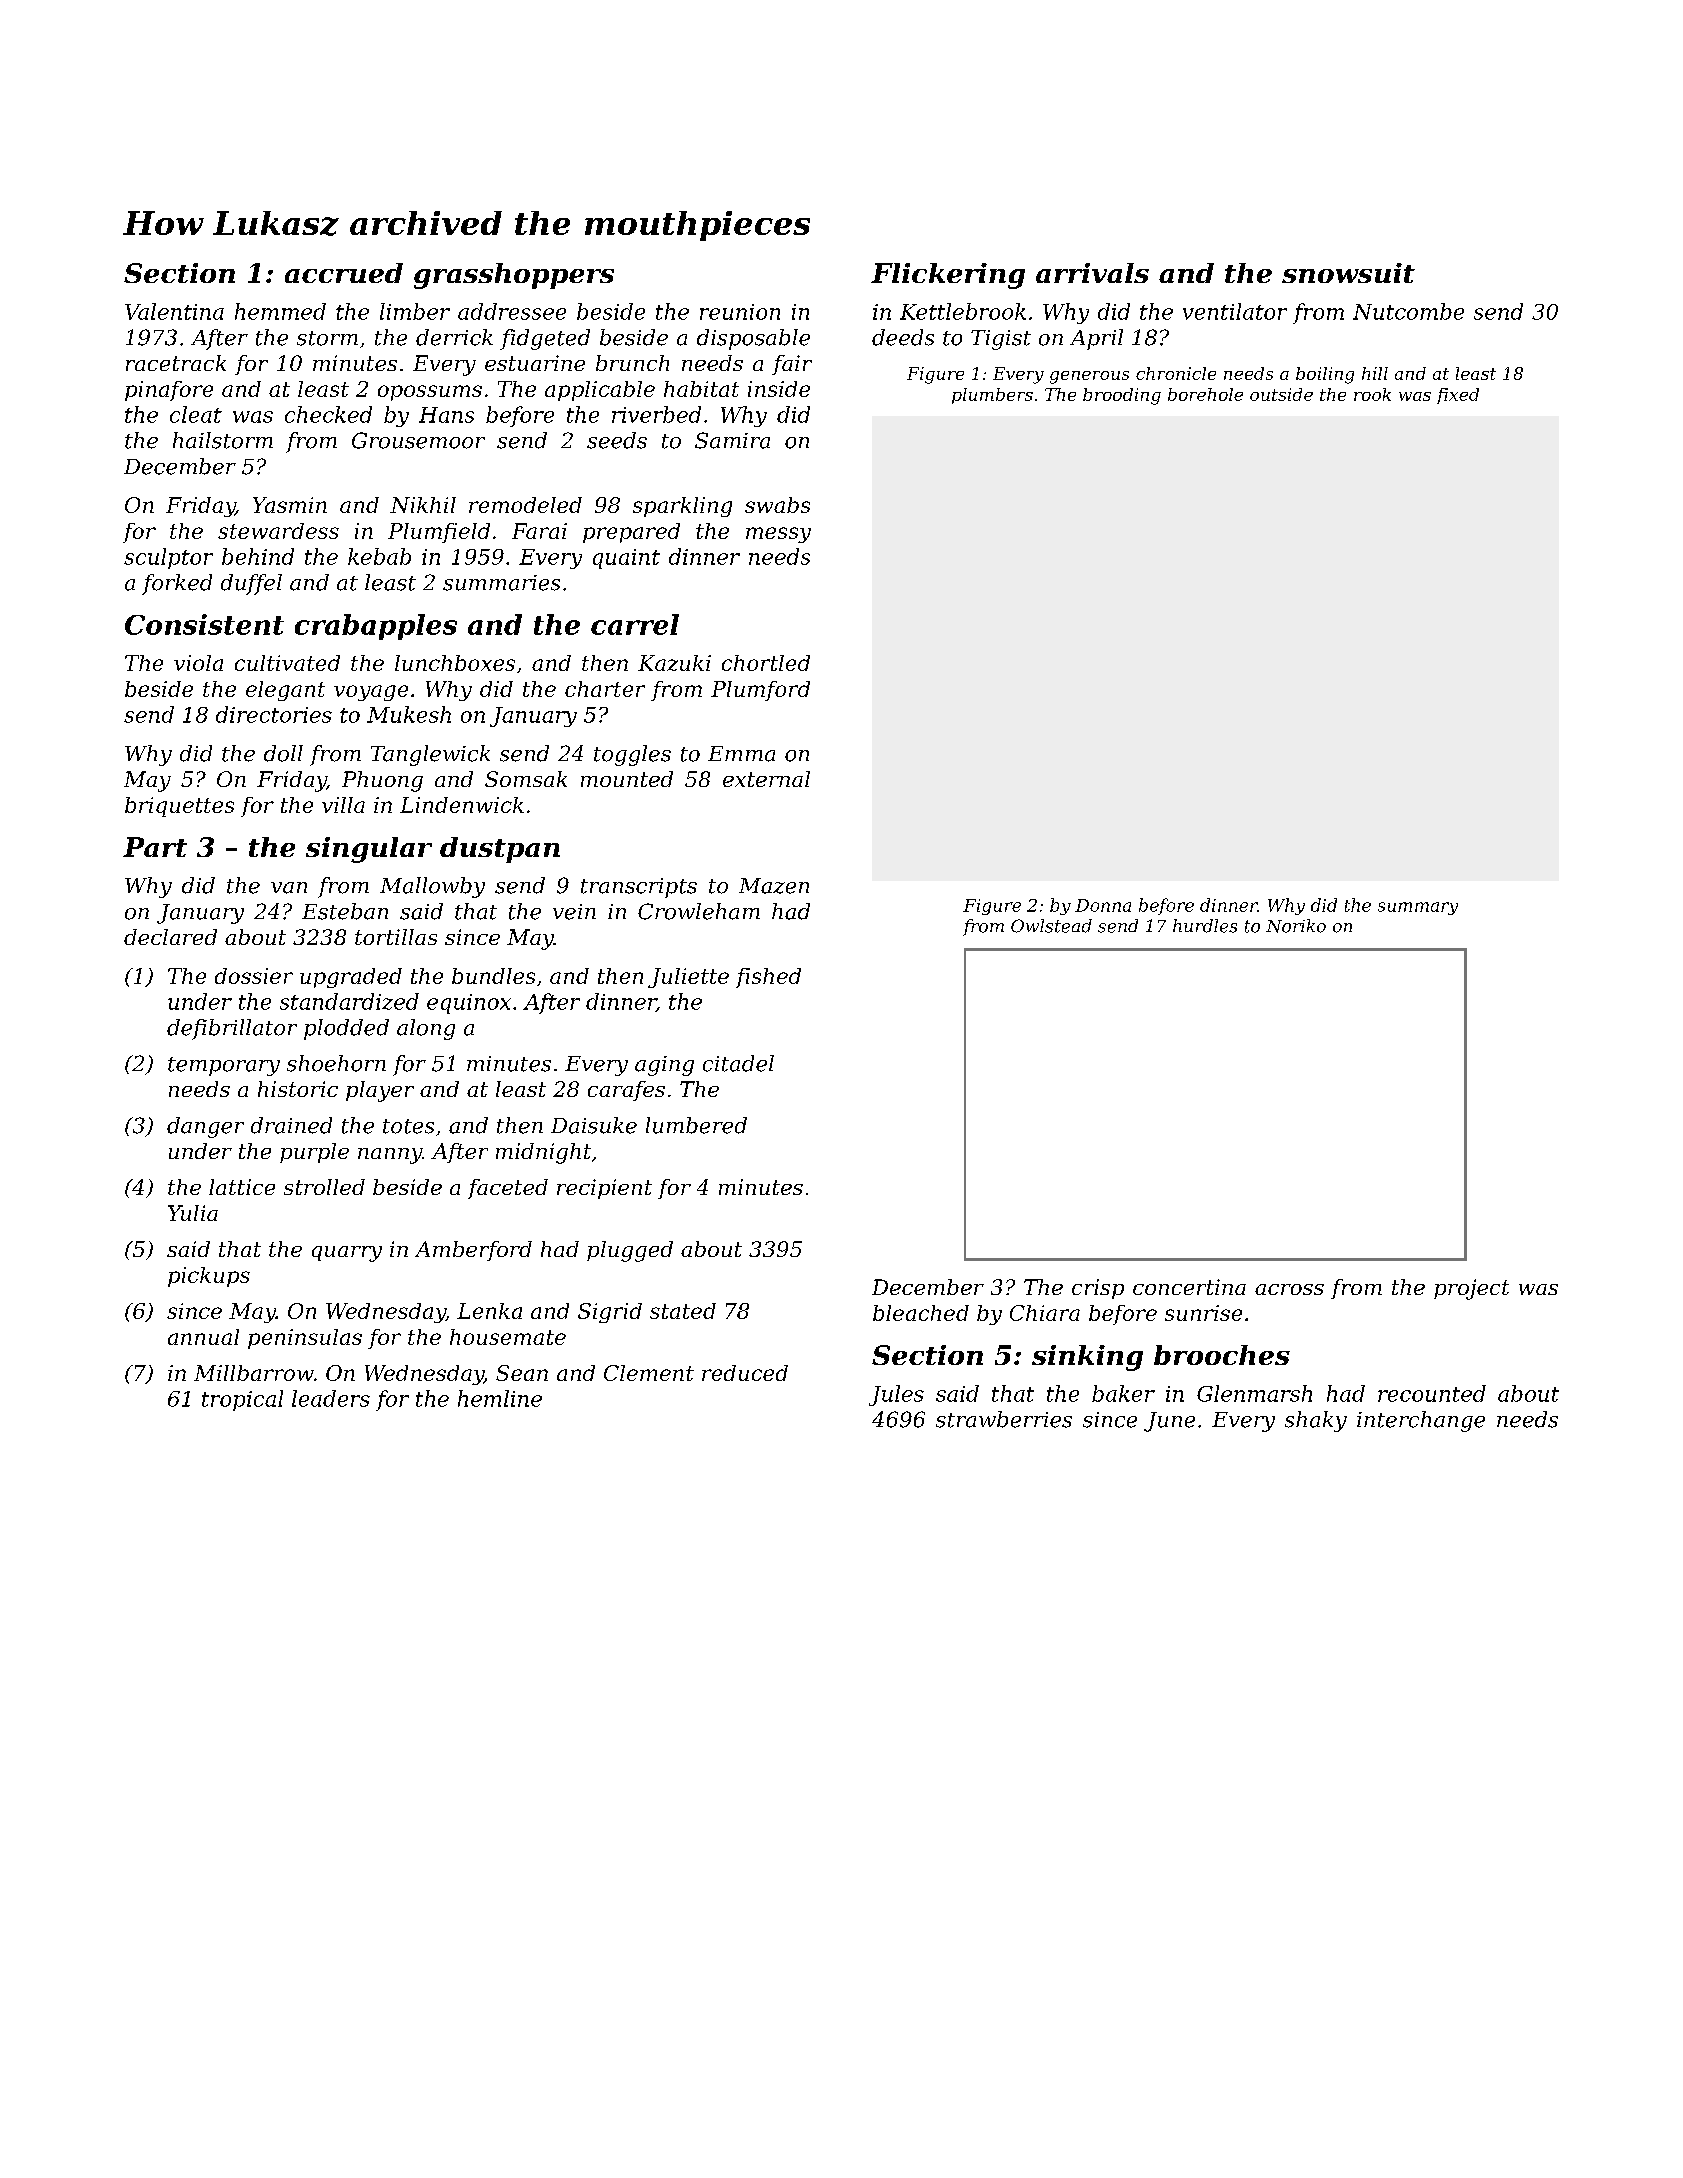 This page has width=1683, height=2178. Describe the element at coordinates (514, 276) in the page. I see `grasshoppers` at that location.
